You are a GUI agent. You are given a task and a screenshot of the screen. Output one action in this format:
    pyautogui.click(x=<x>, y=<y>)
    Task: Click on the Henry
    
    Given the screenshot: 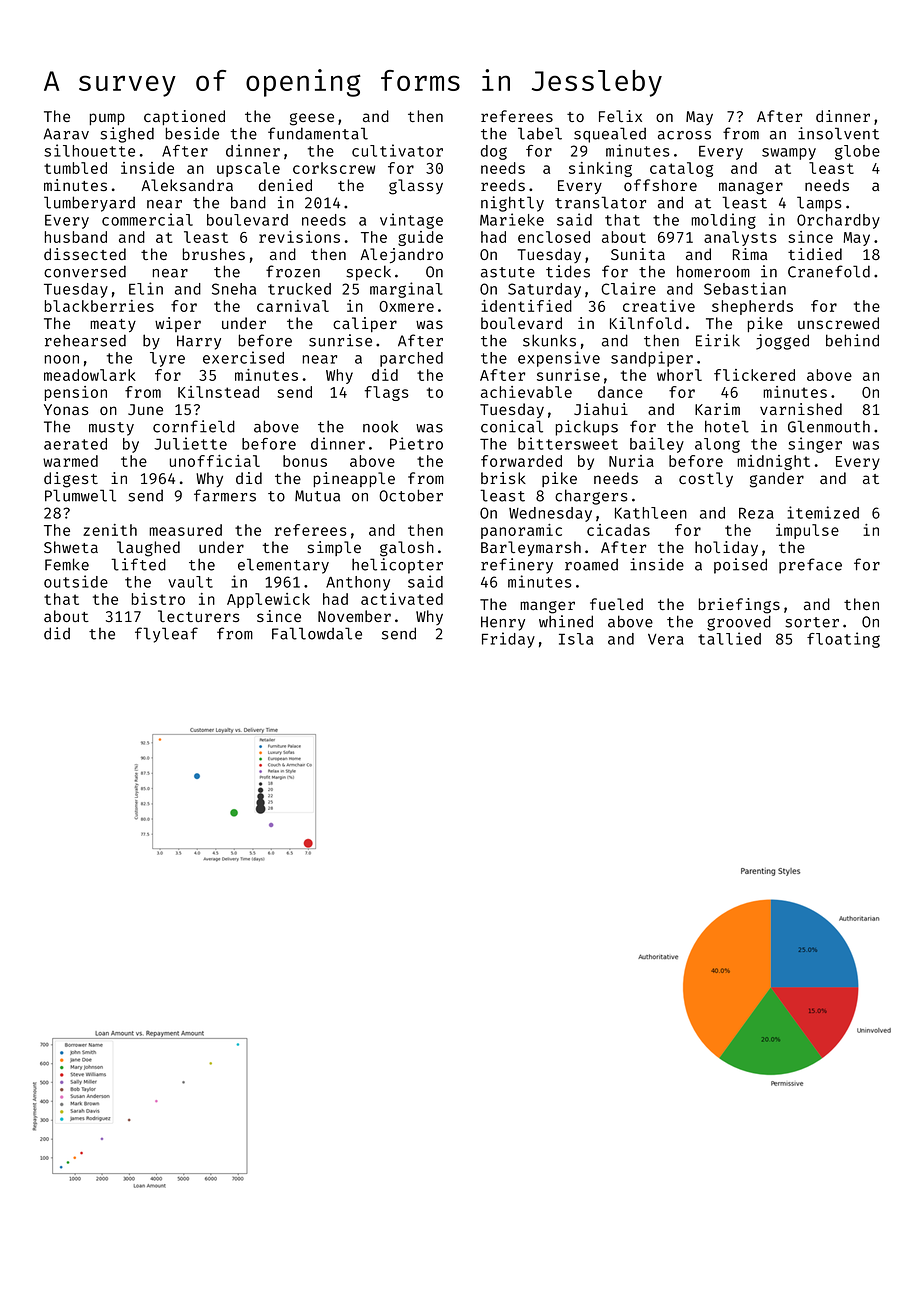 What is the action you would take?
    pyautogui.click(x=503, y=623)
